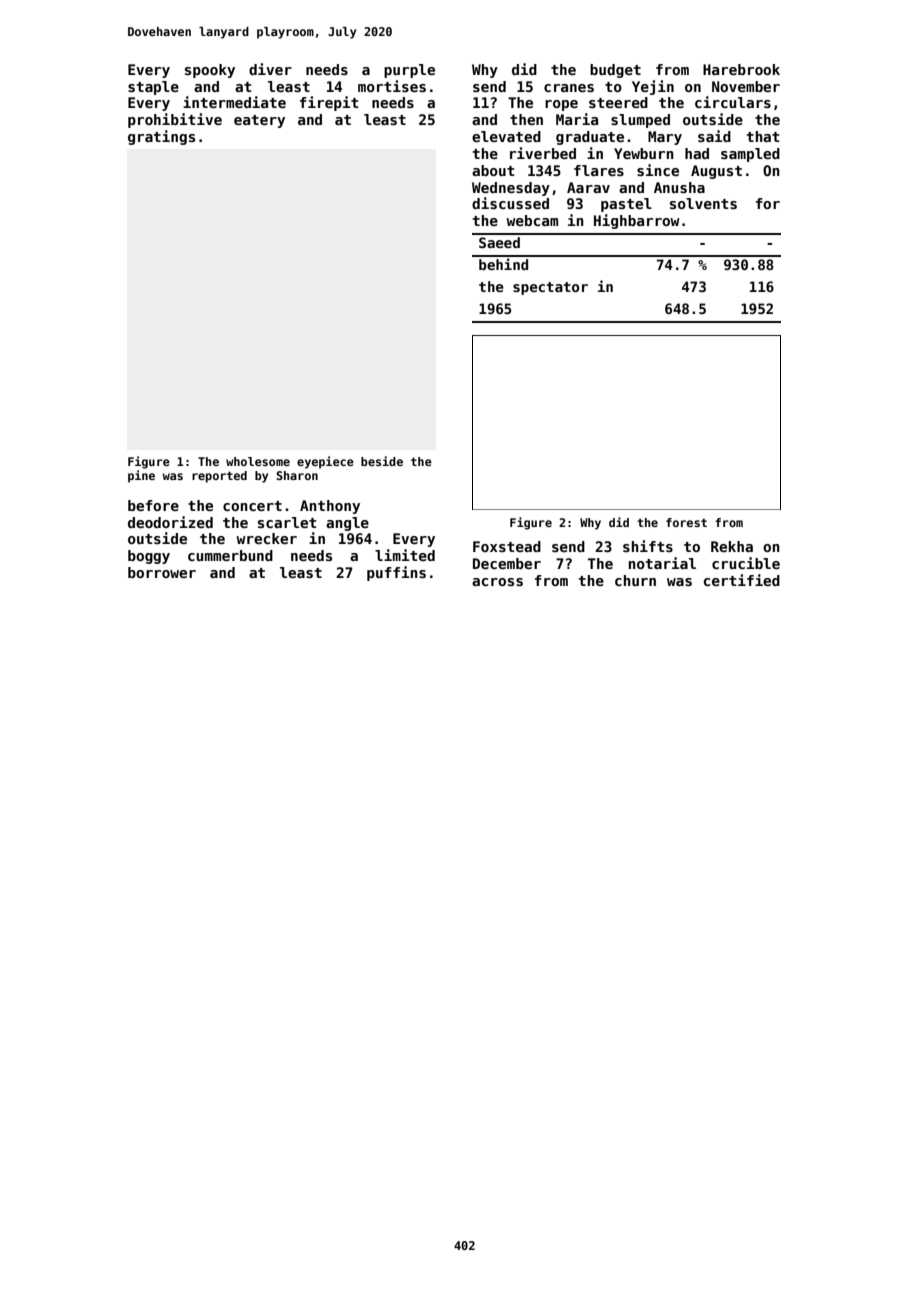  I want to click on across, so click(497, 582).
